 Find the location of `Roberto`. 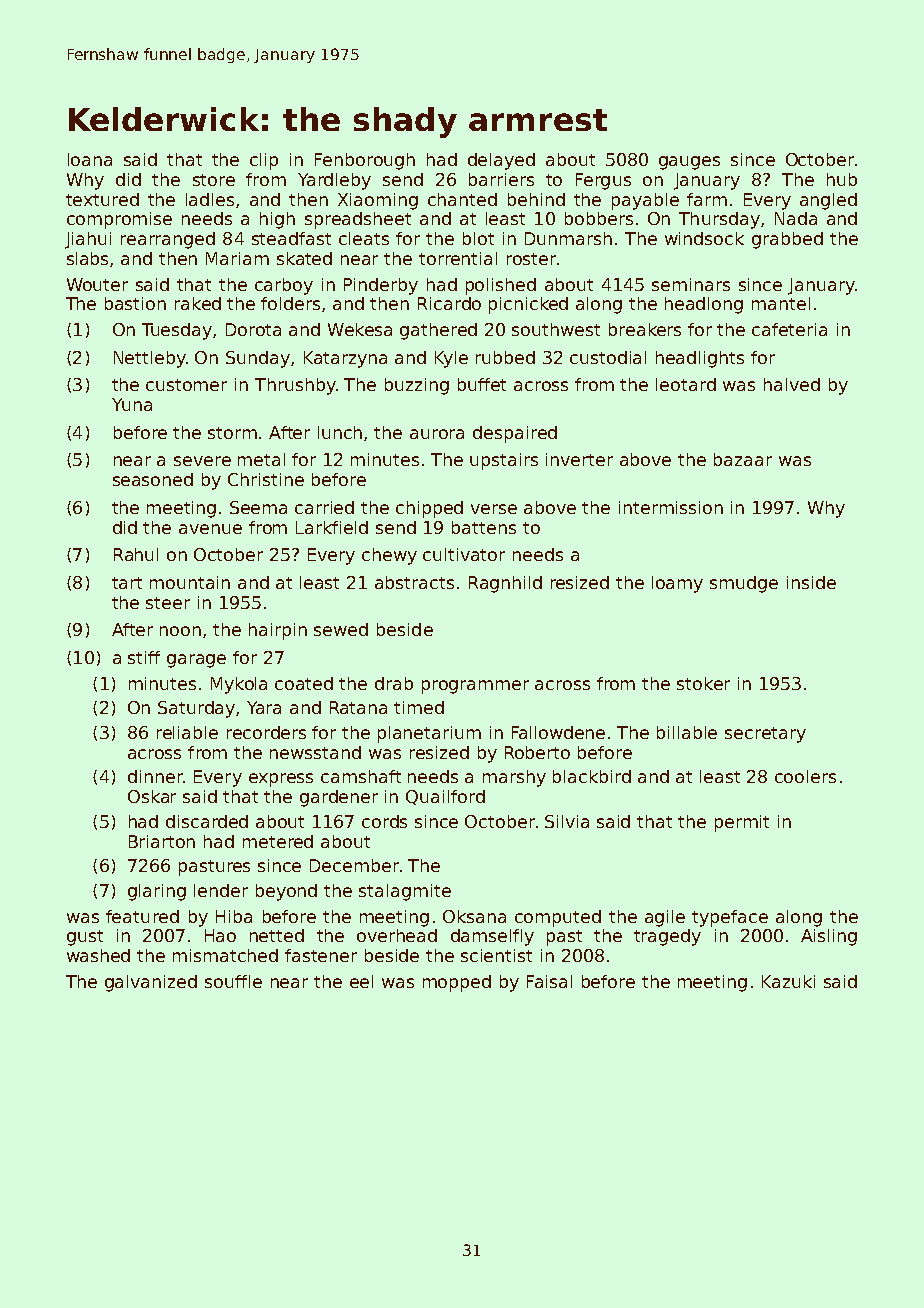

Roberto is located at coordinates (537, 752).
